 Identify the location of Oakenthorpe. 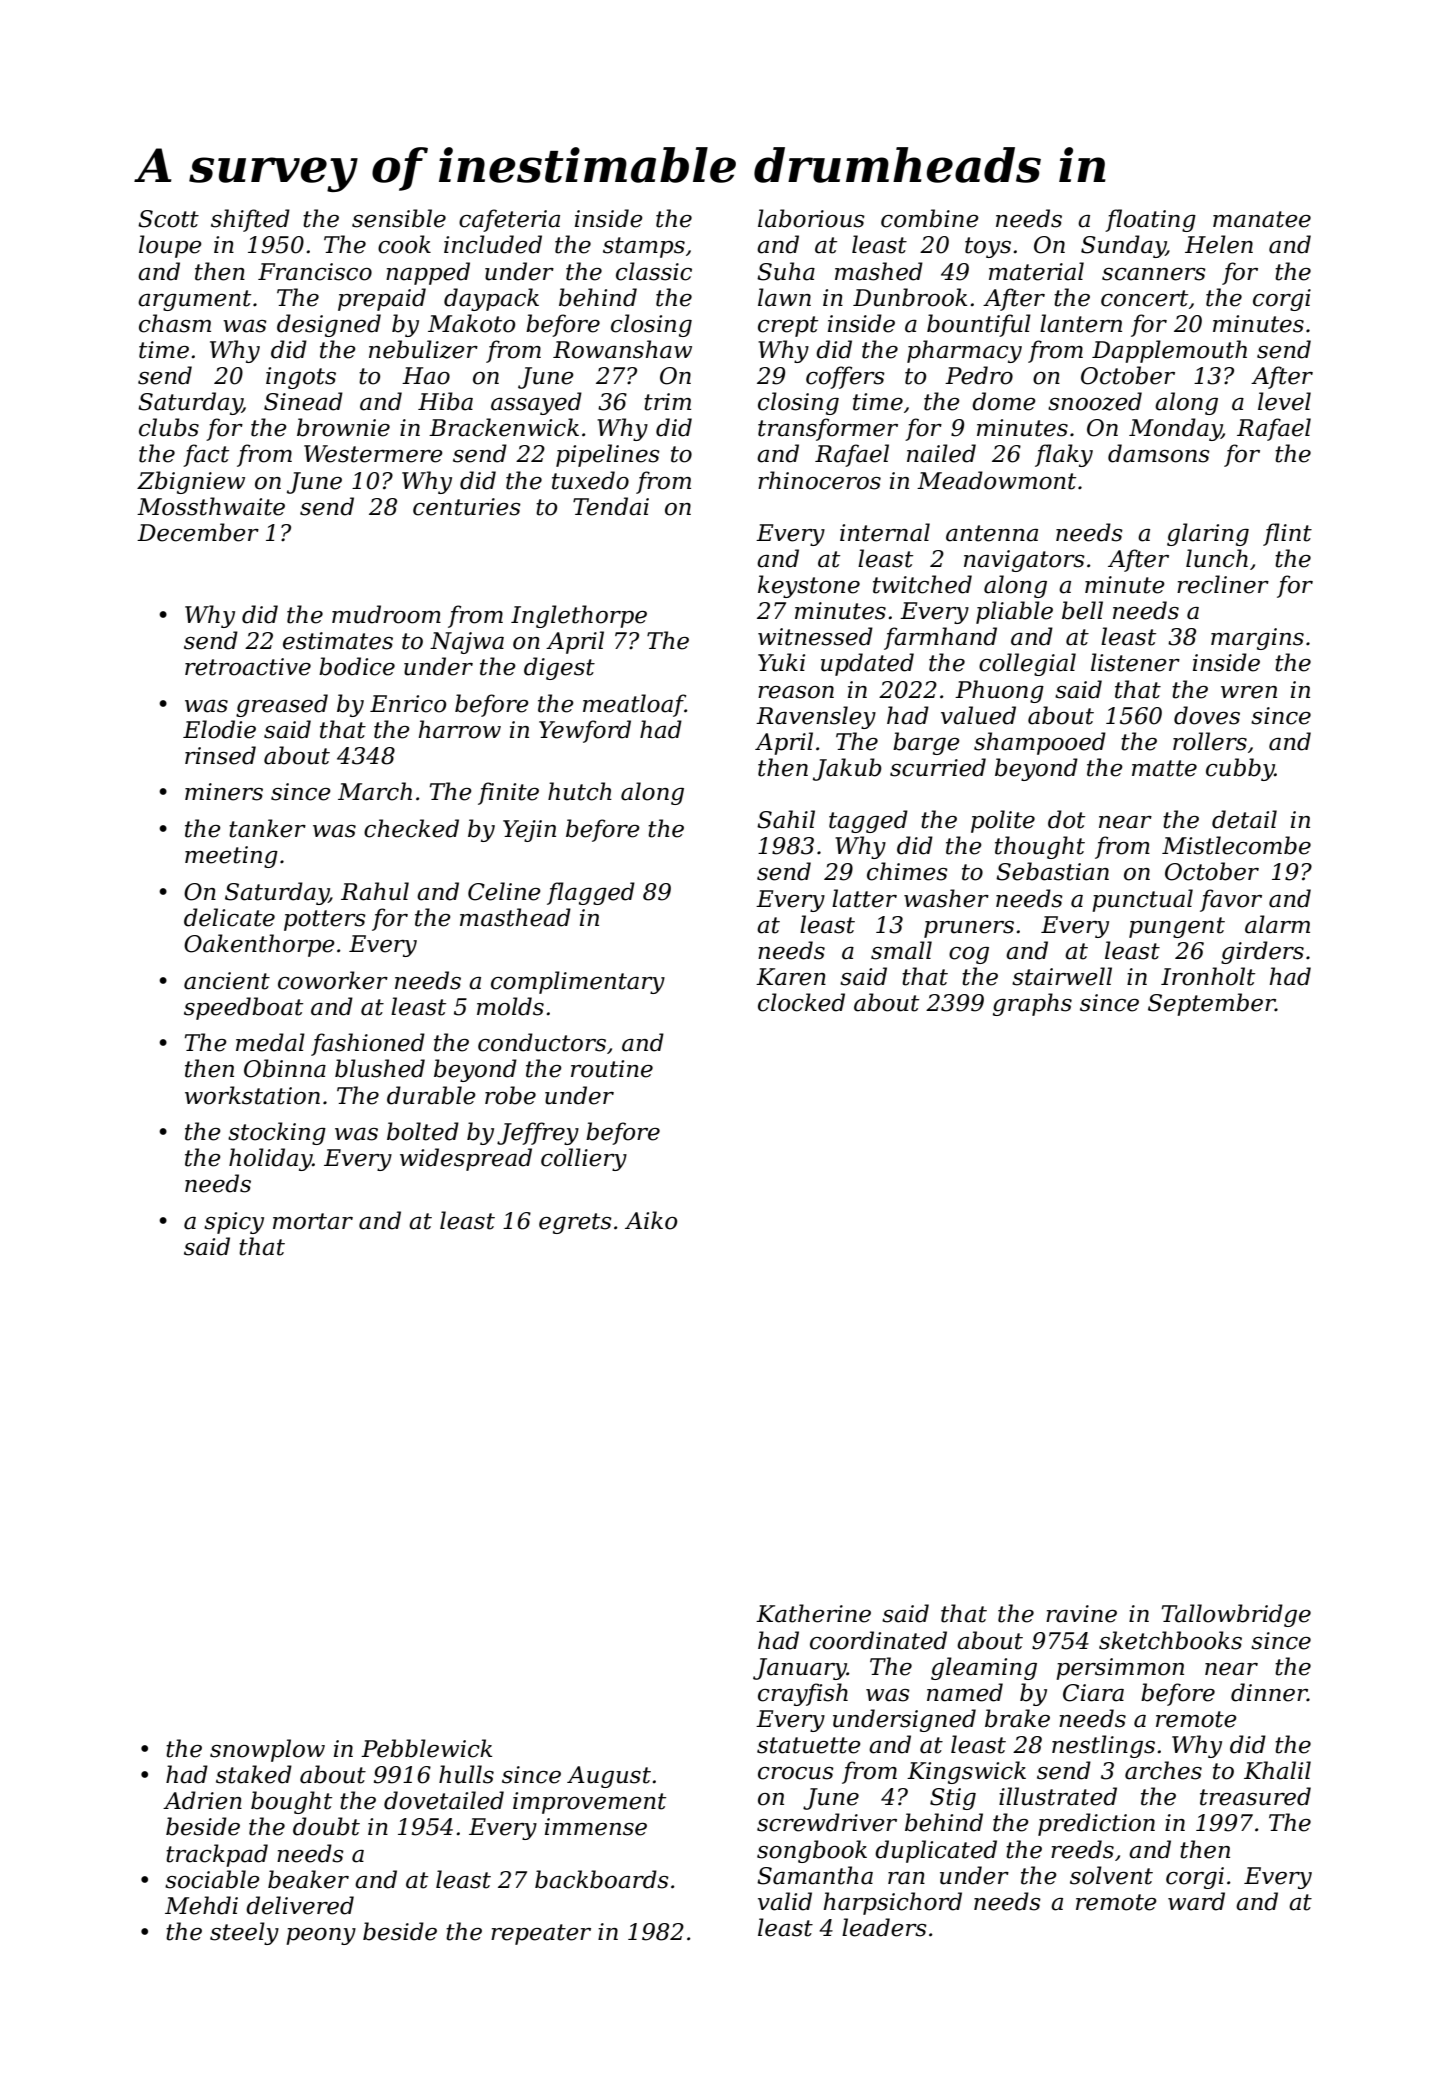
(259, 945).
